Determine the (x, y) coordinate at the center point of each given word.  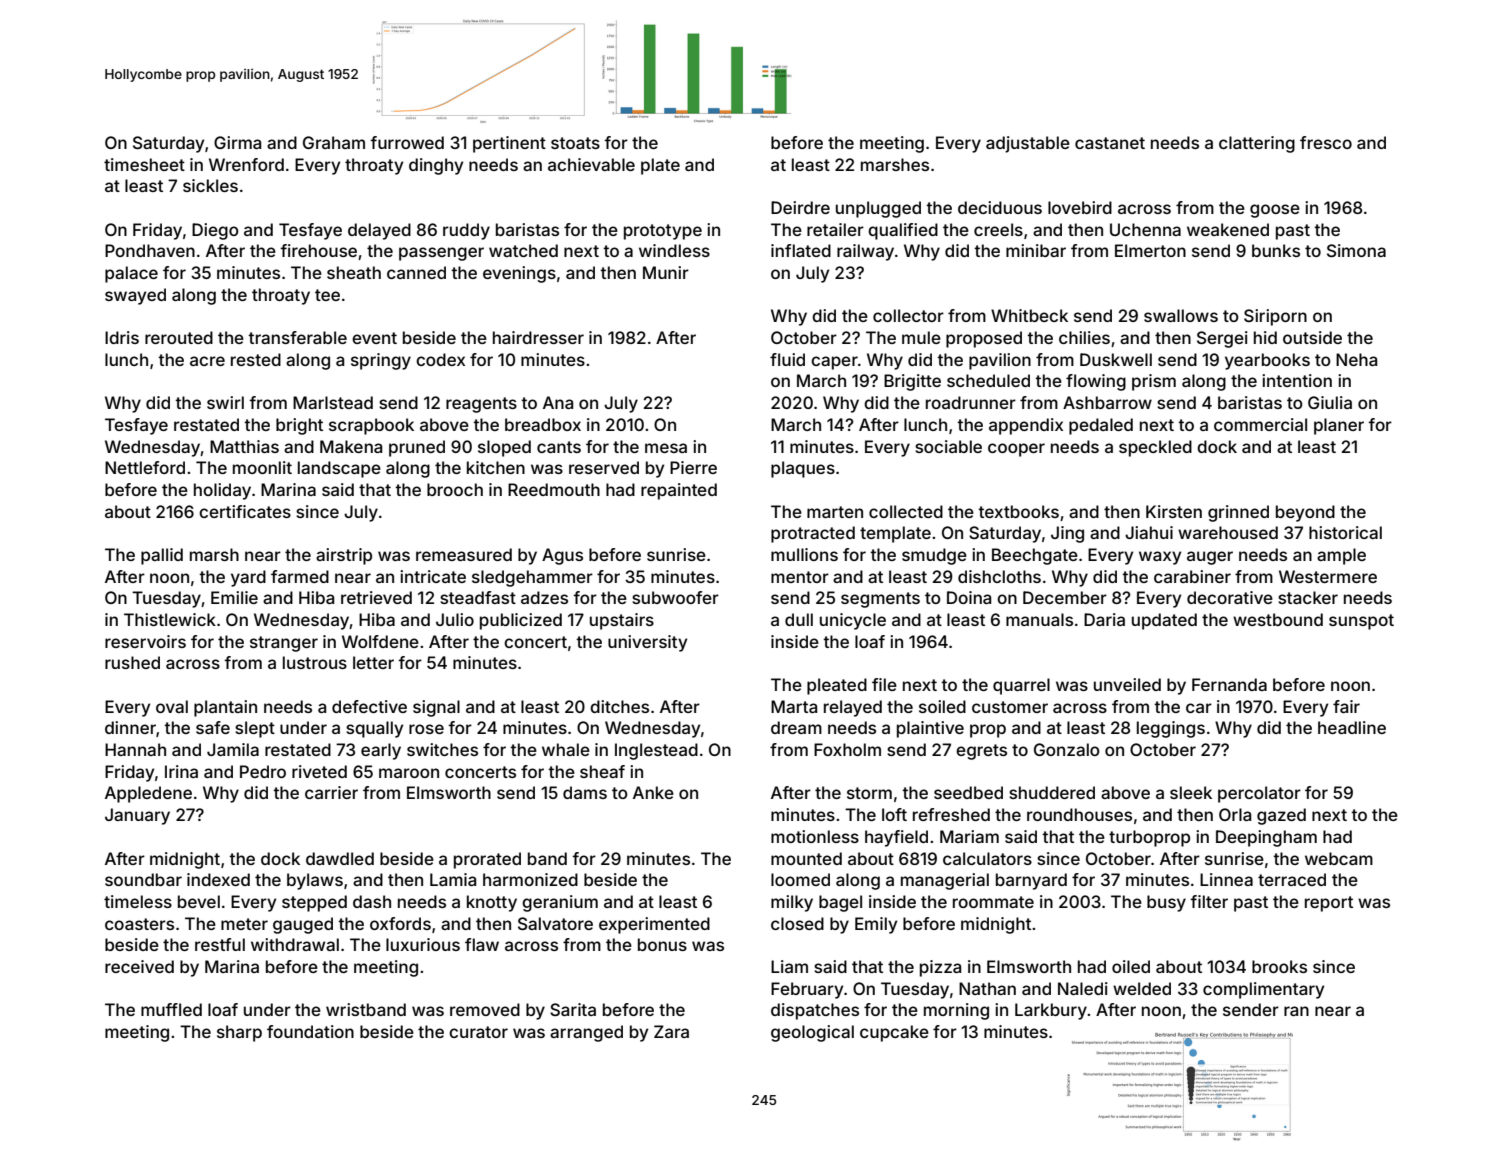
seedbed (968, 792)
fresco (1326, 142)
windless (674, 250)
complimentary (1263, 990)
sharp (239, 1033)
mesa (666, 448)
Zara (671, 1031)
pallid (162, 556)
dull (799, 619)
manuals (1039, 619)
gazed (1281, 816)
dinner (130, 727)
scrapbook (371, 426)
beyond (1305, 513)
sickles (210, 185)
